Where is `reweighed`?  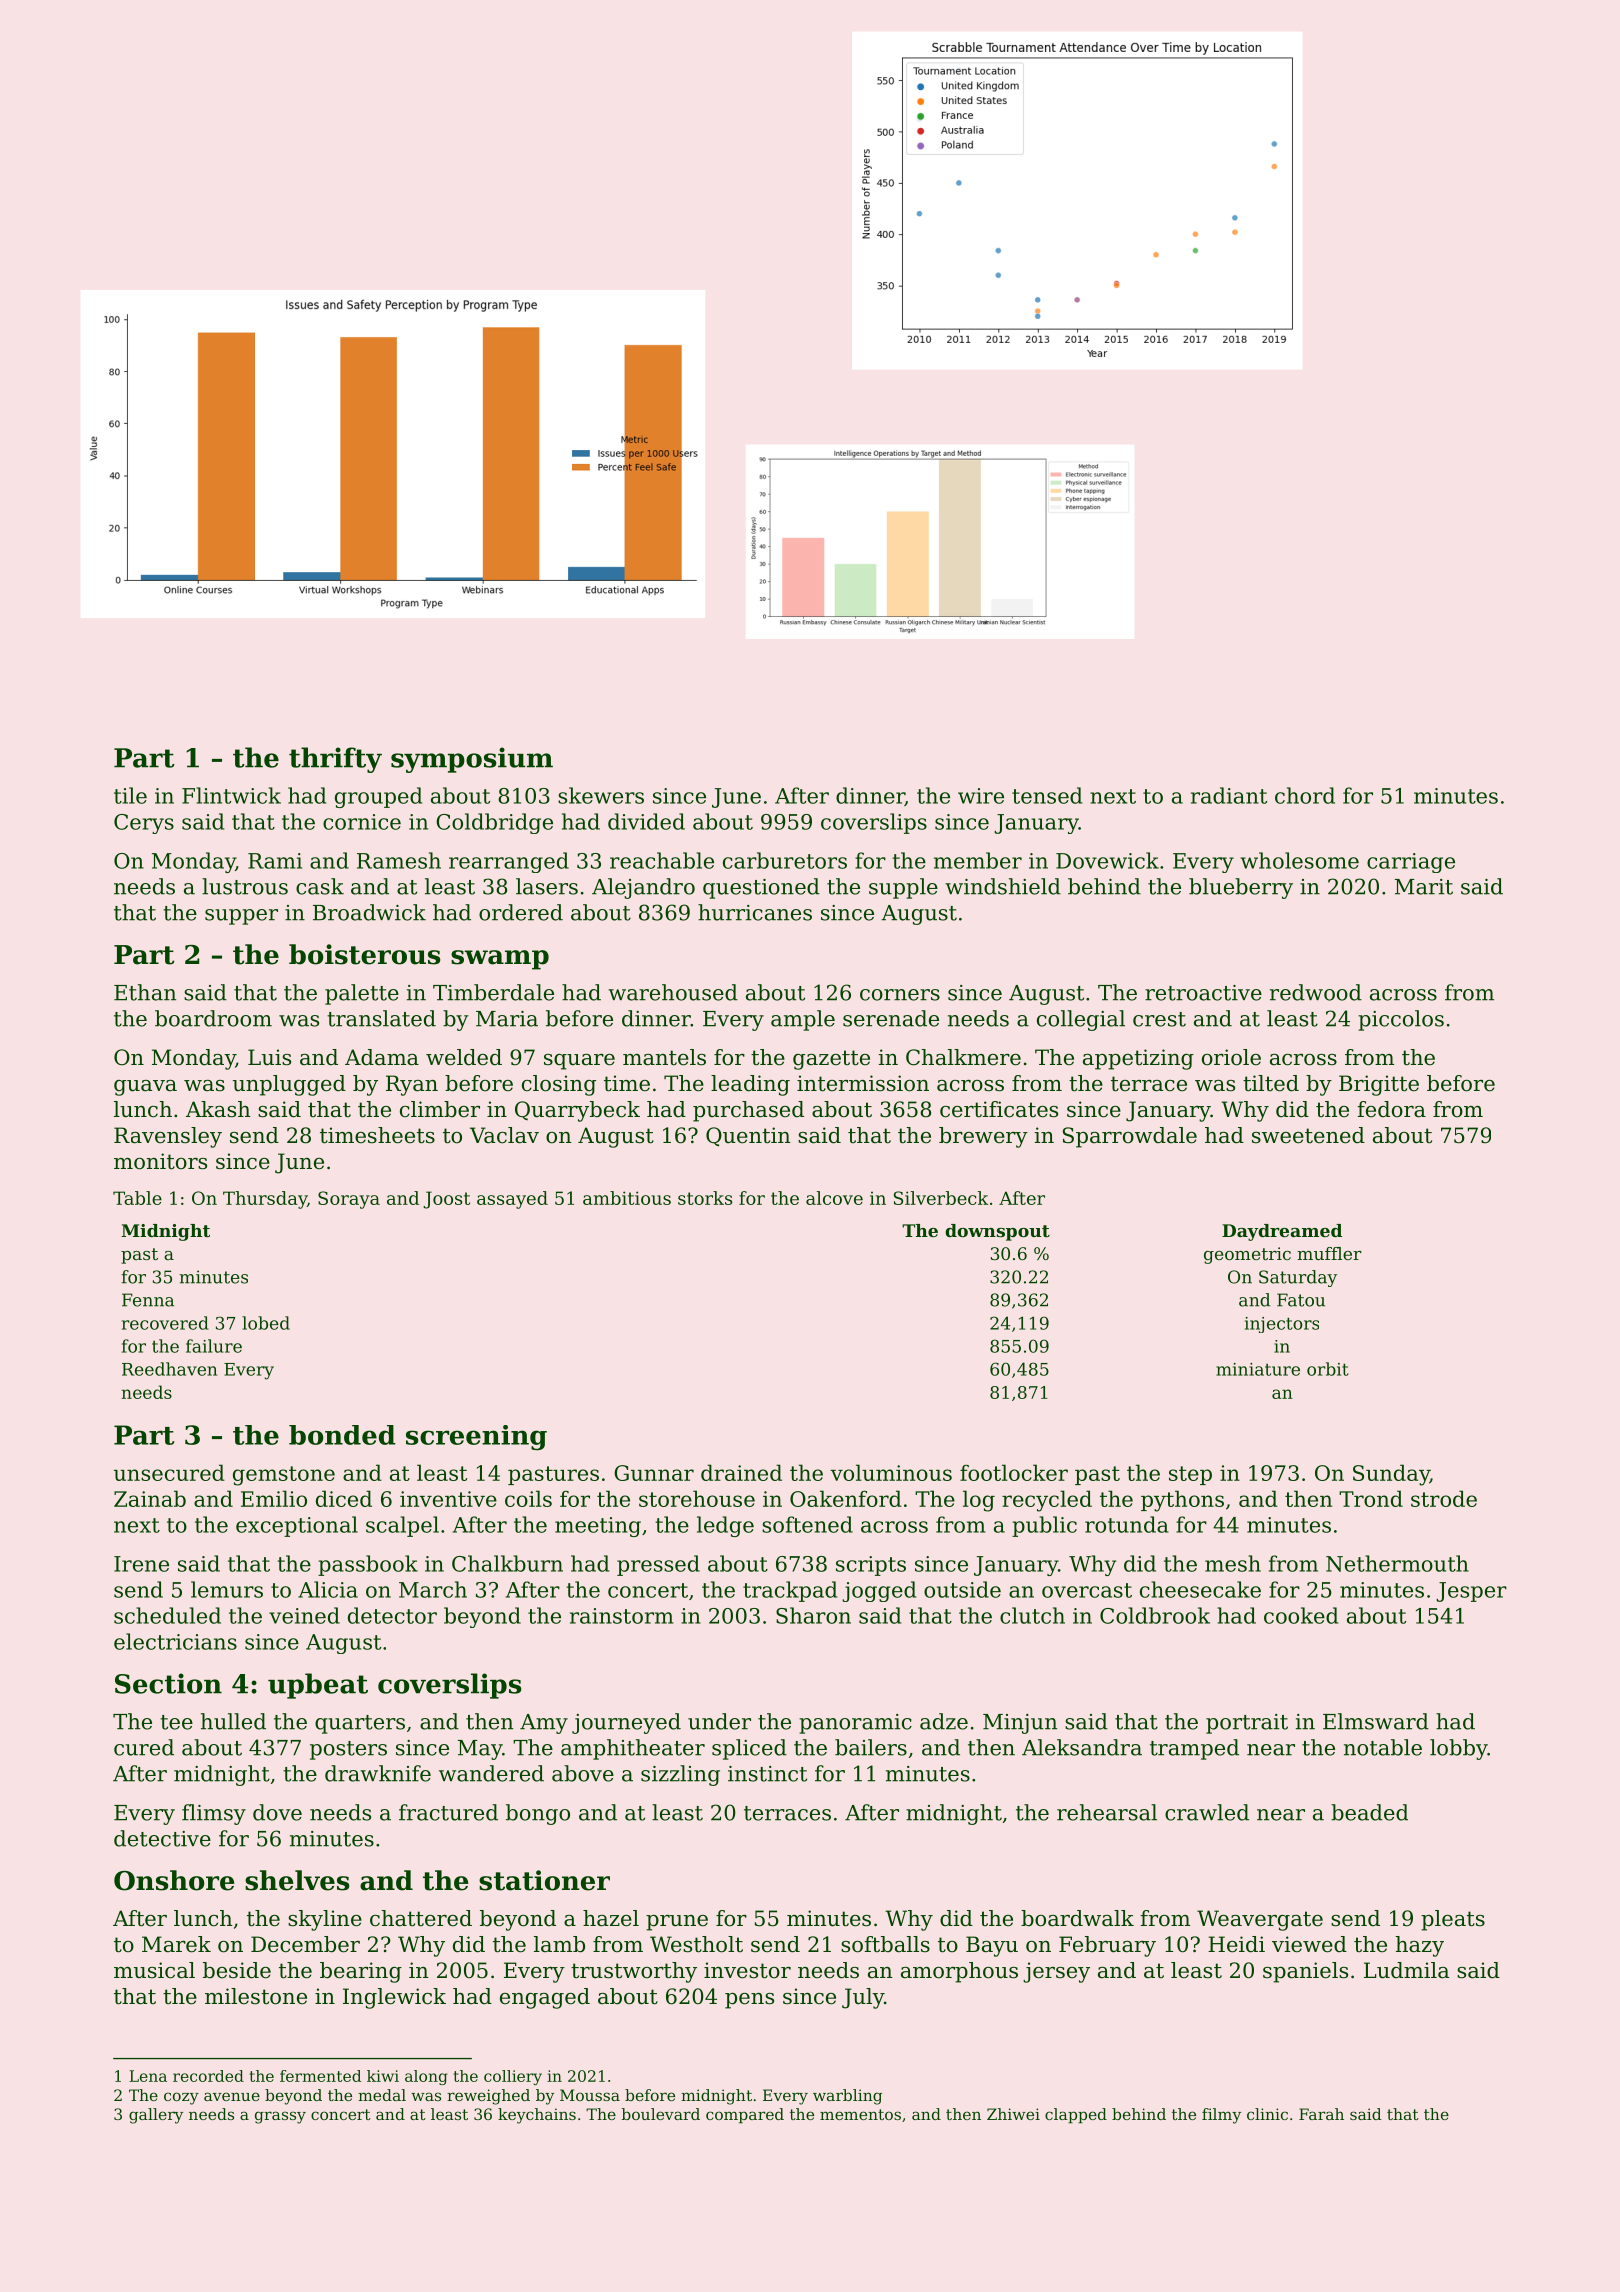 reweighed is located at coordinates (488, 2097).
